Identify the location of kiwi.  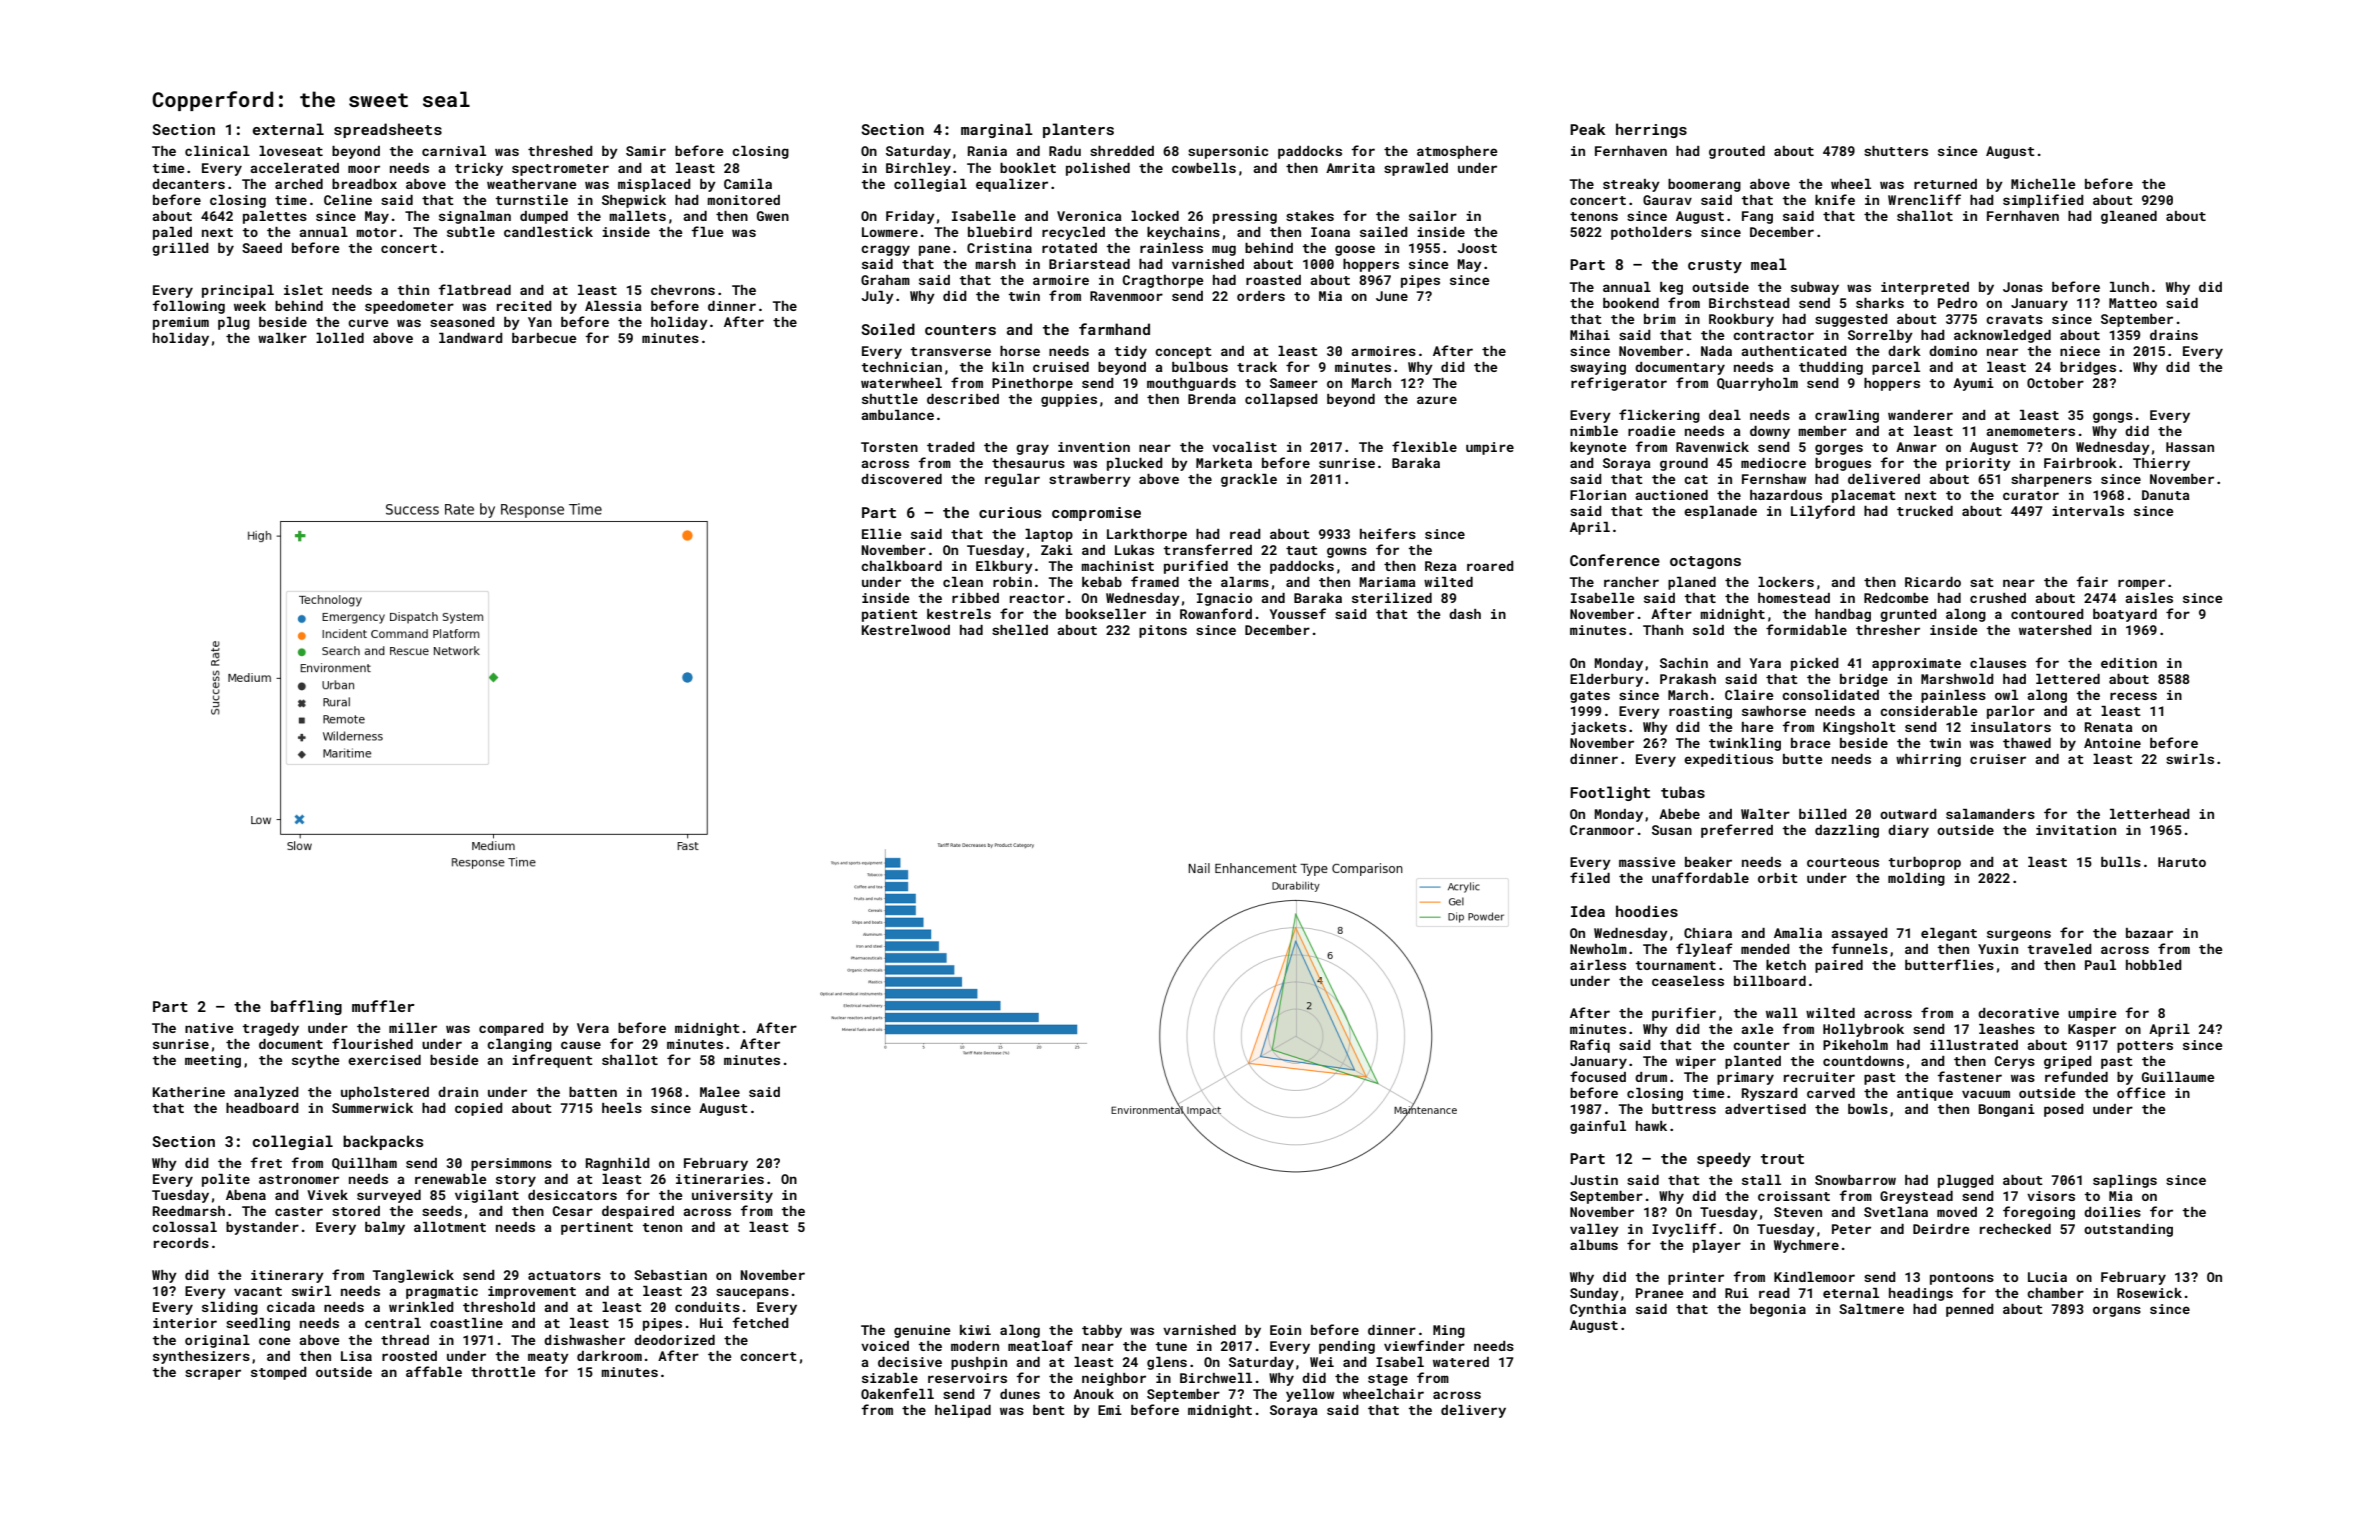
(975, 1330).
